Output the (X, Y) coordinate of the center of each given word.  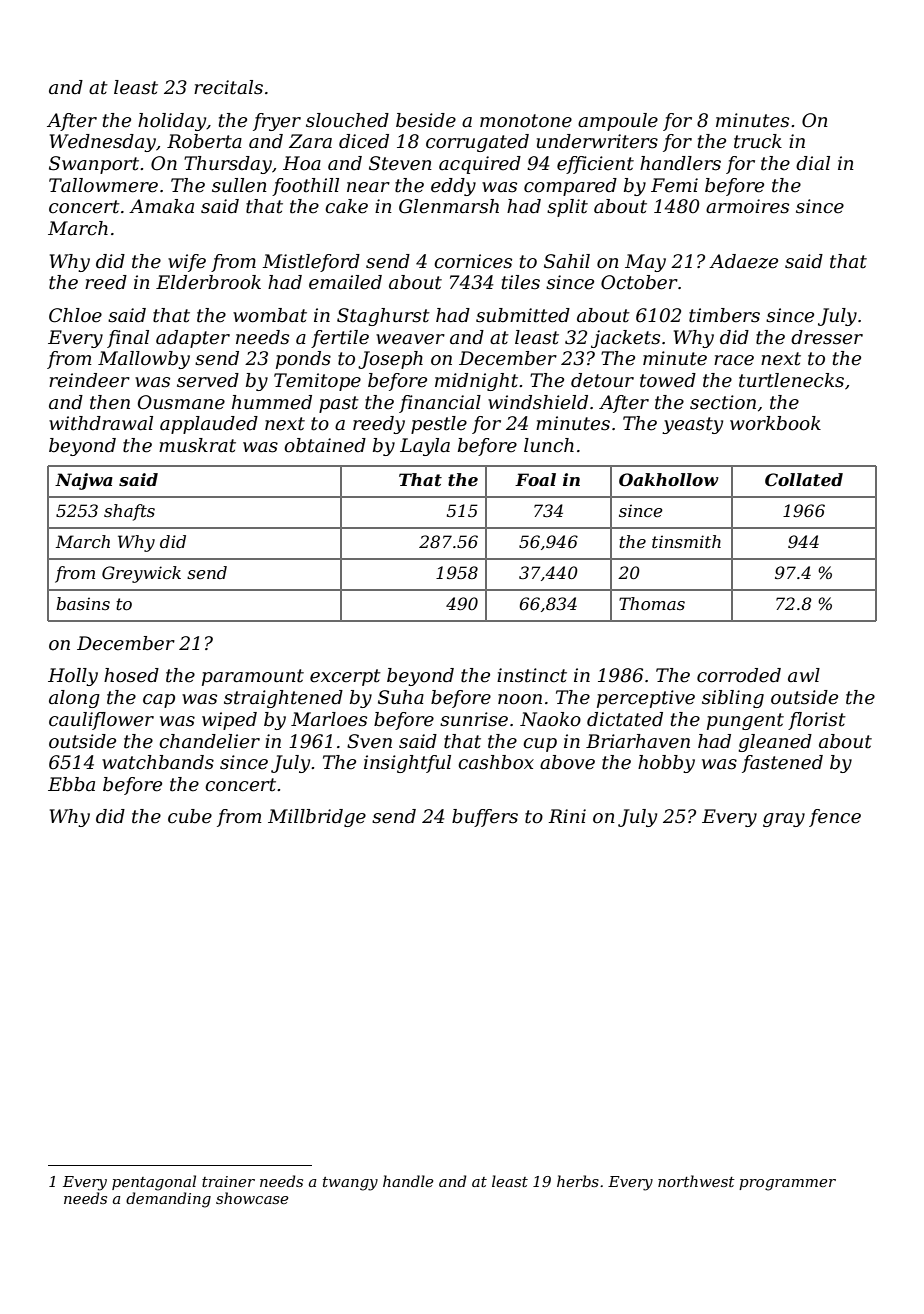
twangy (350, 1184)
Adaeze (743, 261)
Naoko (550, 719)
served (208, 380)
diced (364, 141)
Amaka (161, 206)
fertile (340, 339)
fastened (782, 764)
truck (758, 141)
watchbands (158, 762)
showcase (252, 1198)
